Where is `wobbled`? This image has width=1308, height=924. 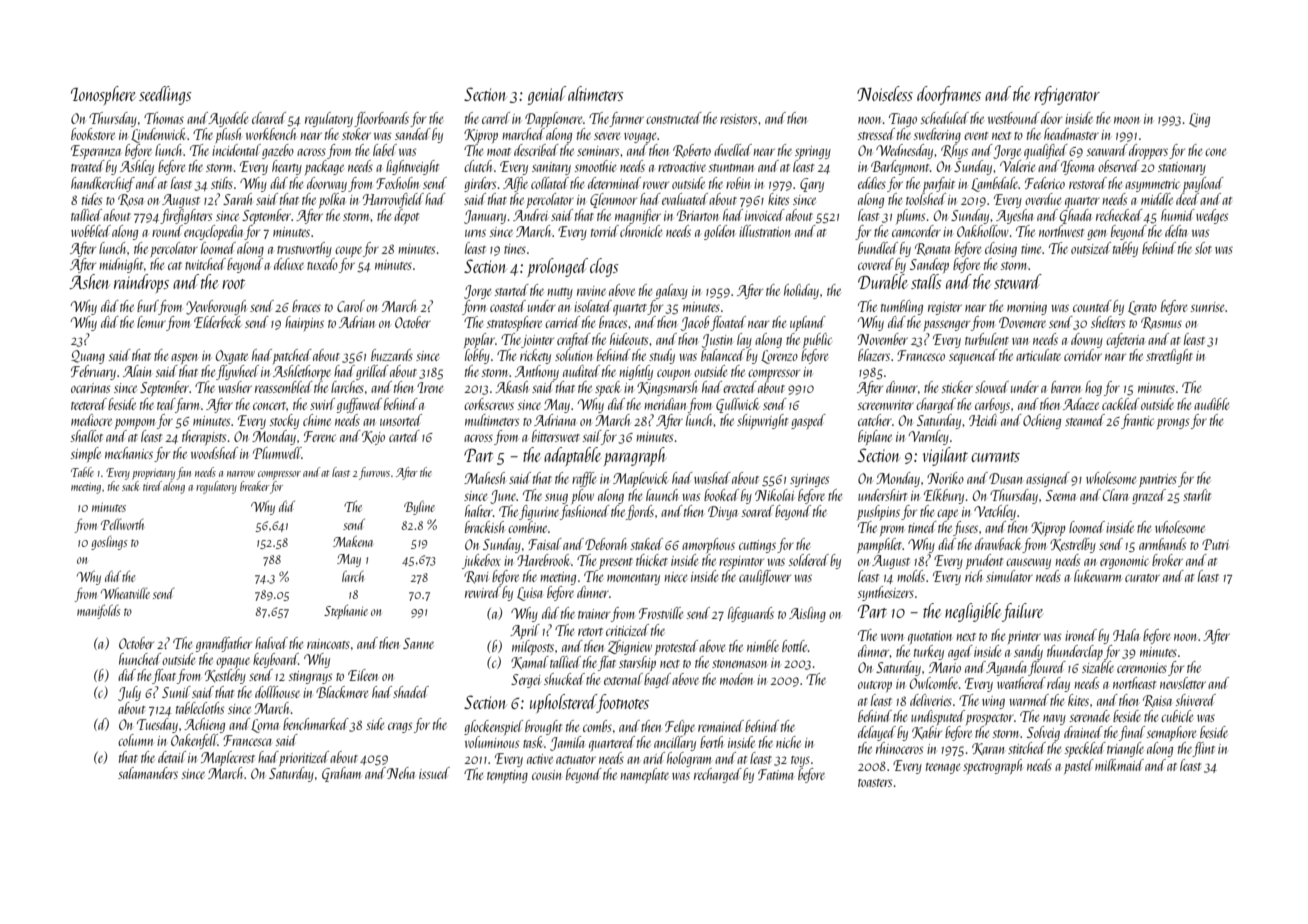
wobbled is located at coordinates (91, 231).
